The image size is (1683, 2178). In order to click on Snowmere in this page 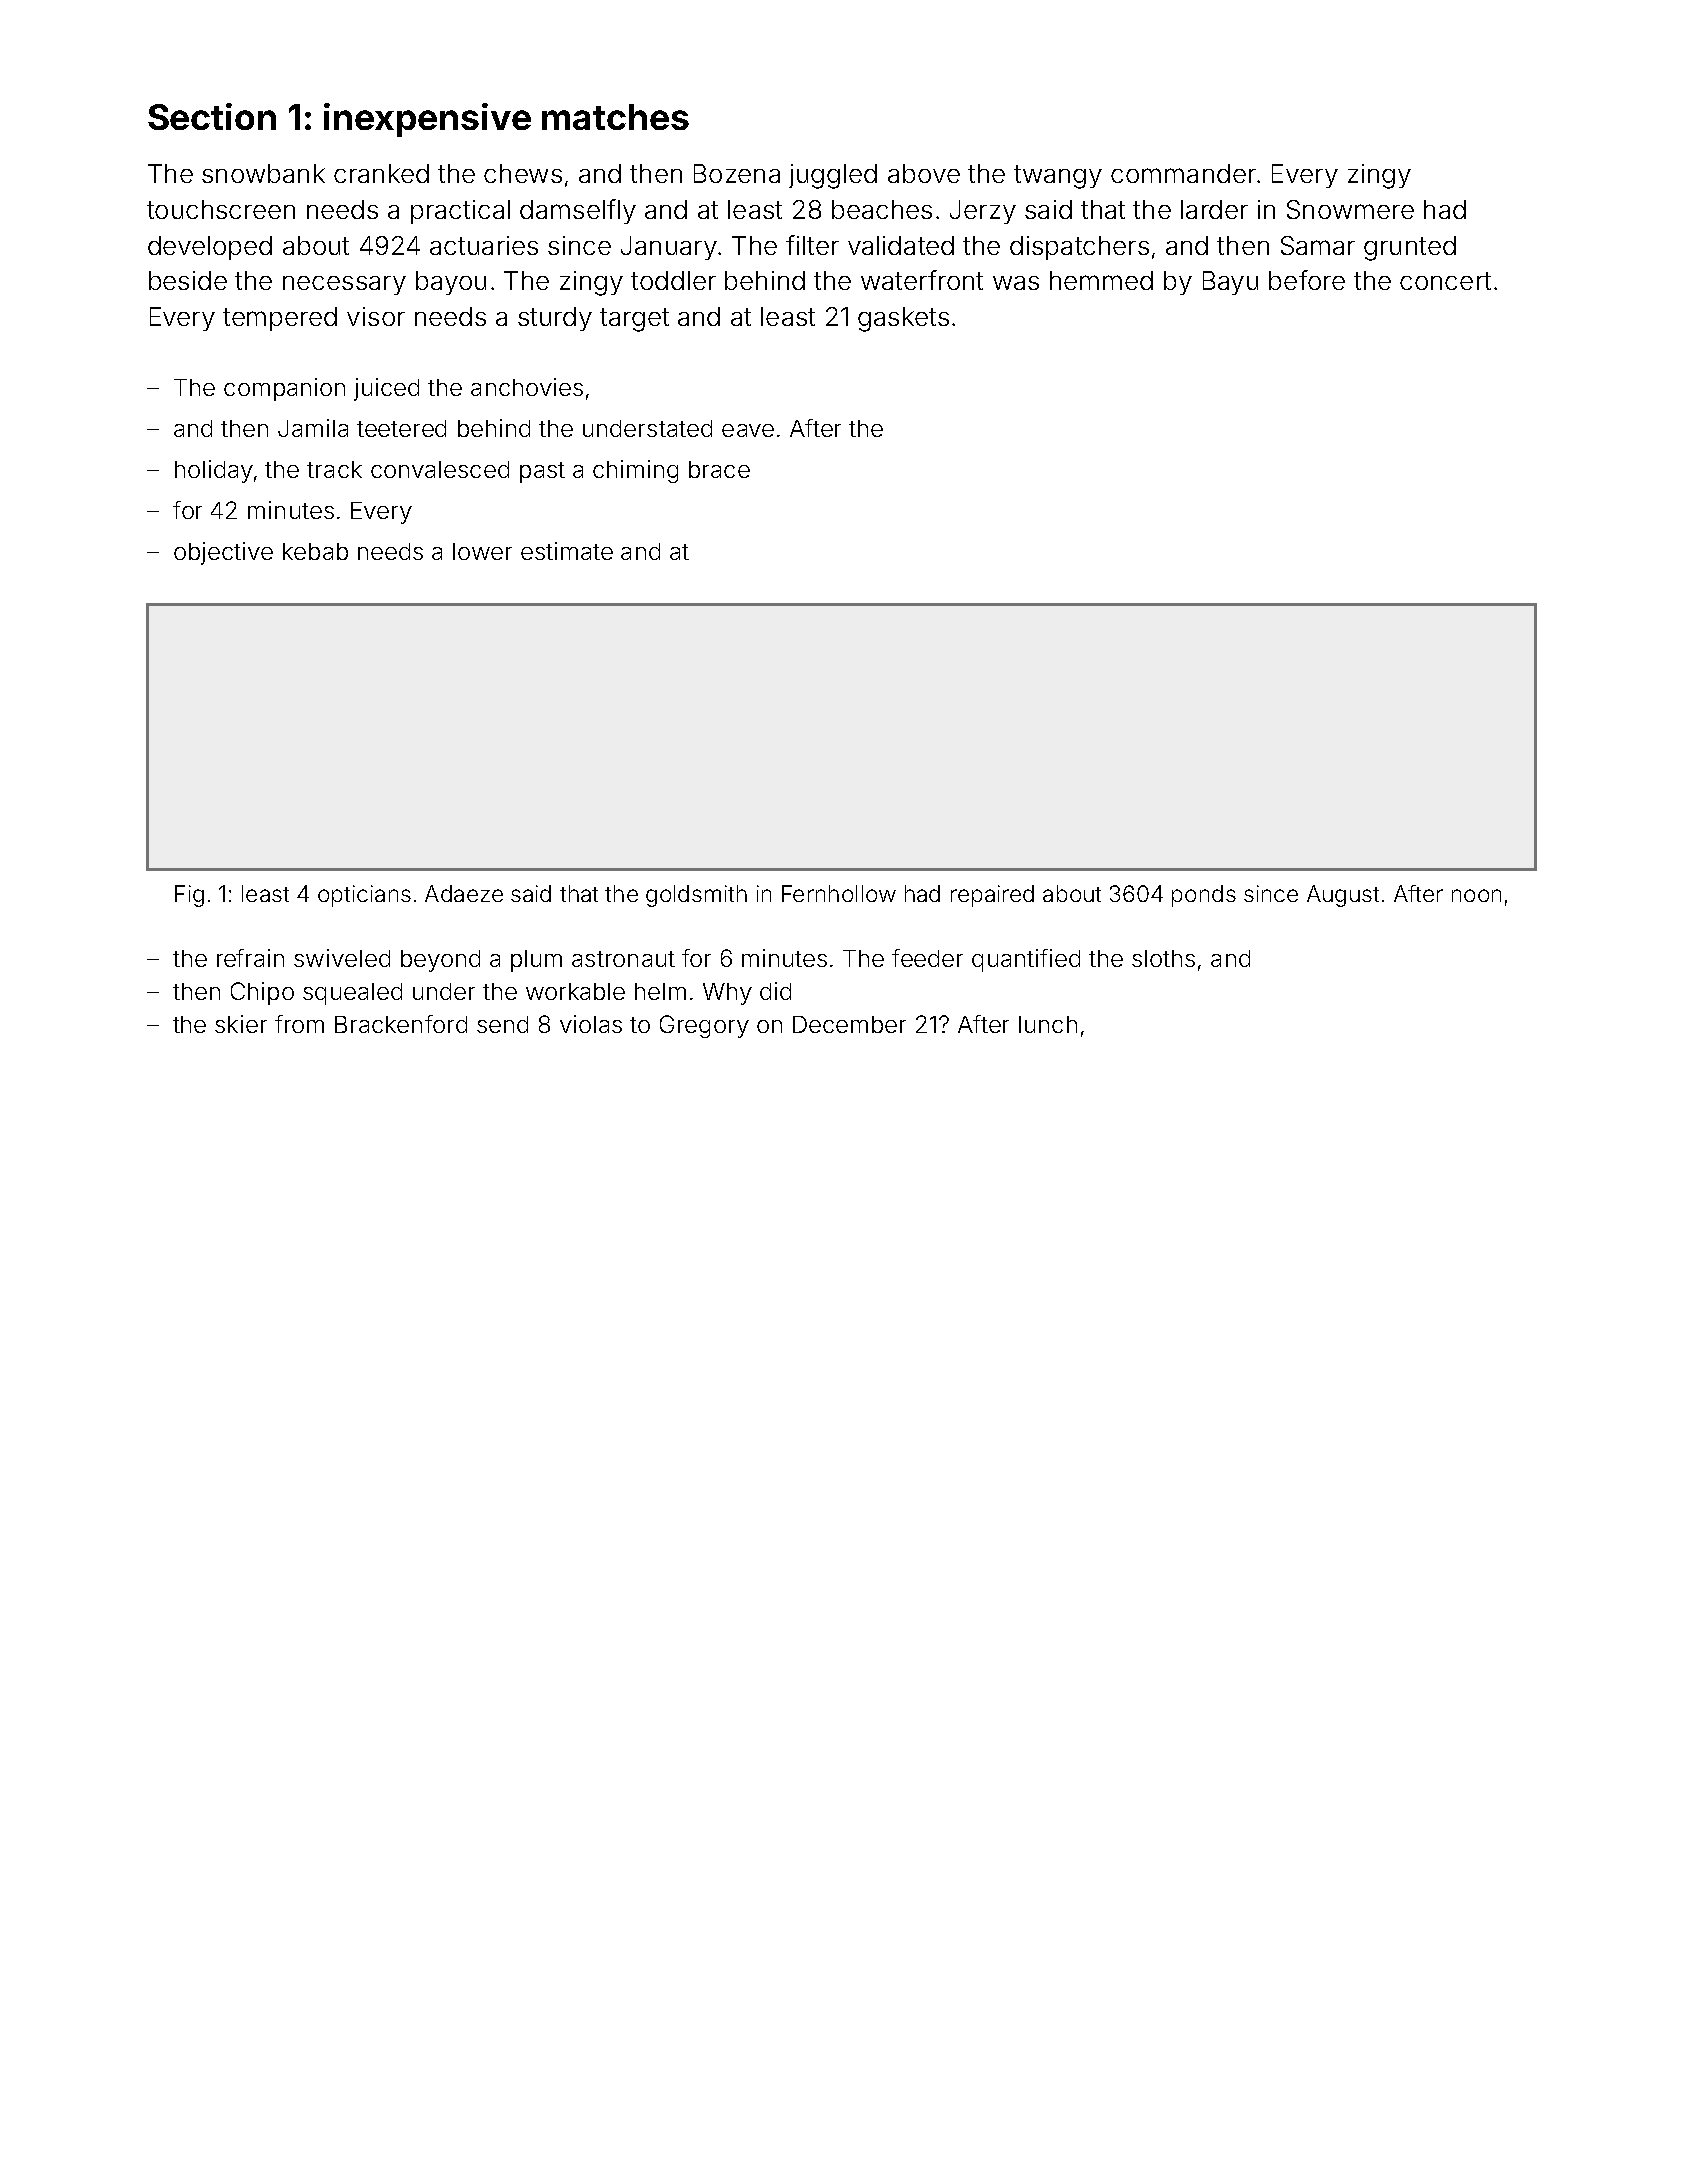, I will do `click(1350, 209)`.
